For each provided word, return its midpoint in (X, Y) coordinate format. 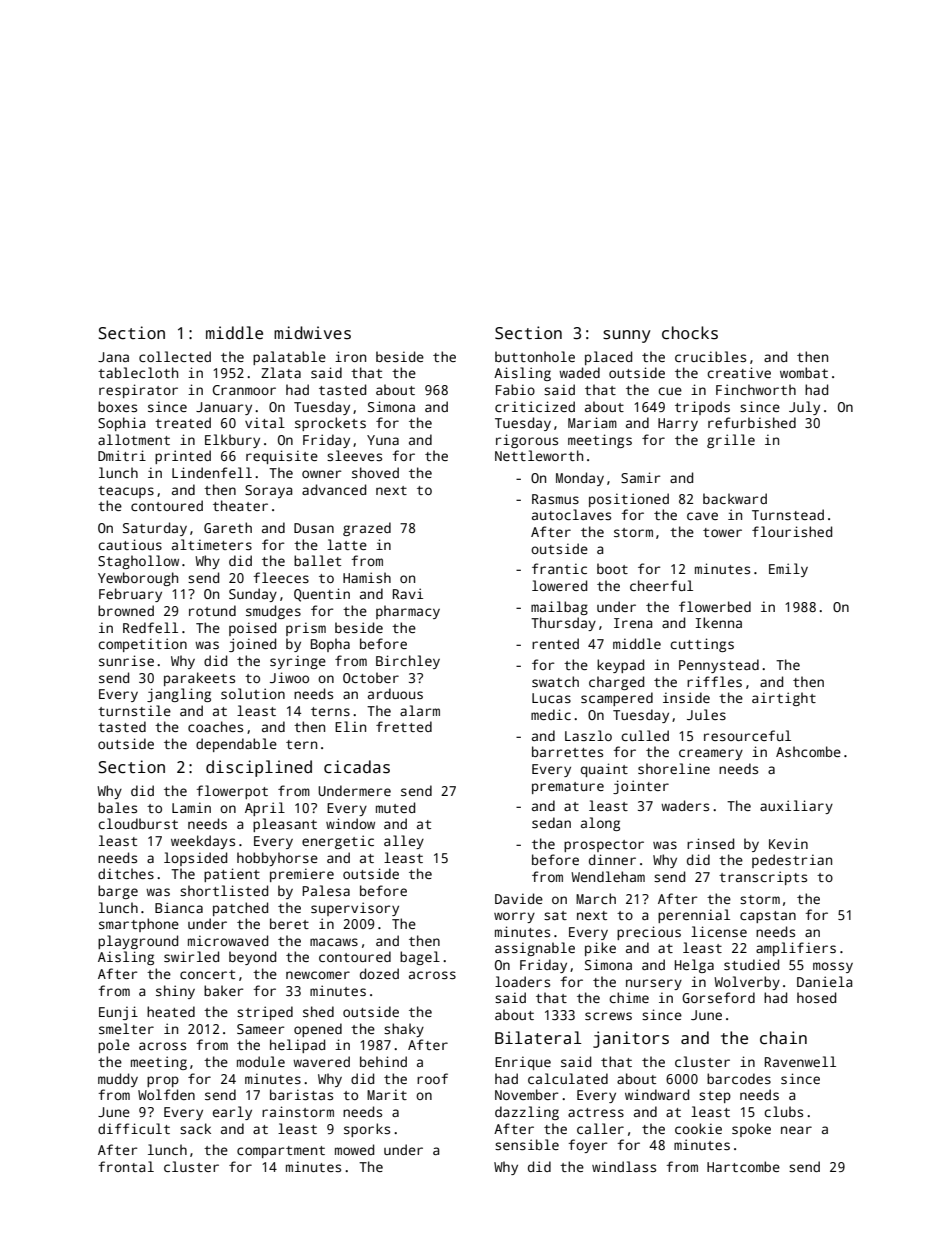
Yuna (383, 440)
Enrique (523, 1063)
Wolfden (166, 1094)
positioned (629, 500)
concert (207, 974)
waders (685, 805)
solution (253, 693)
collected (175, 356)
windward (657, 1094)
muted (395, 807)
